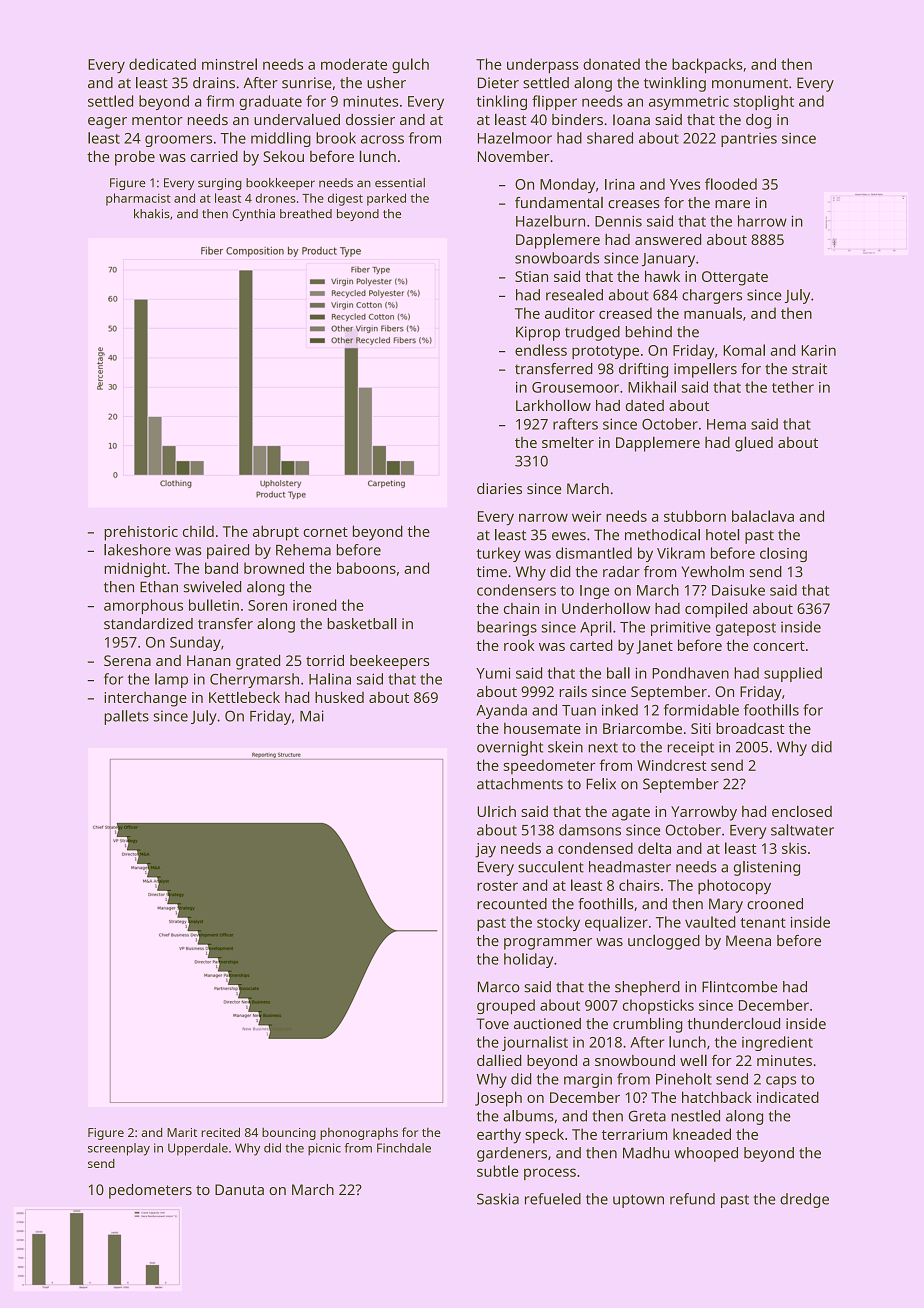 The height and width of the screenshot is (1308, 924). Describe the element at coordinates (716, 610) in the screenshot. I see `compiled` at that location.
